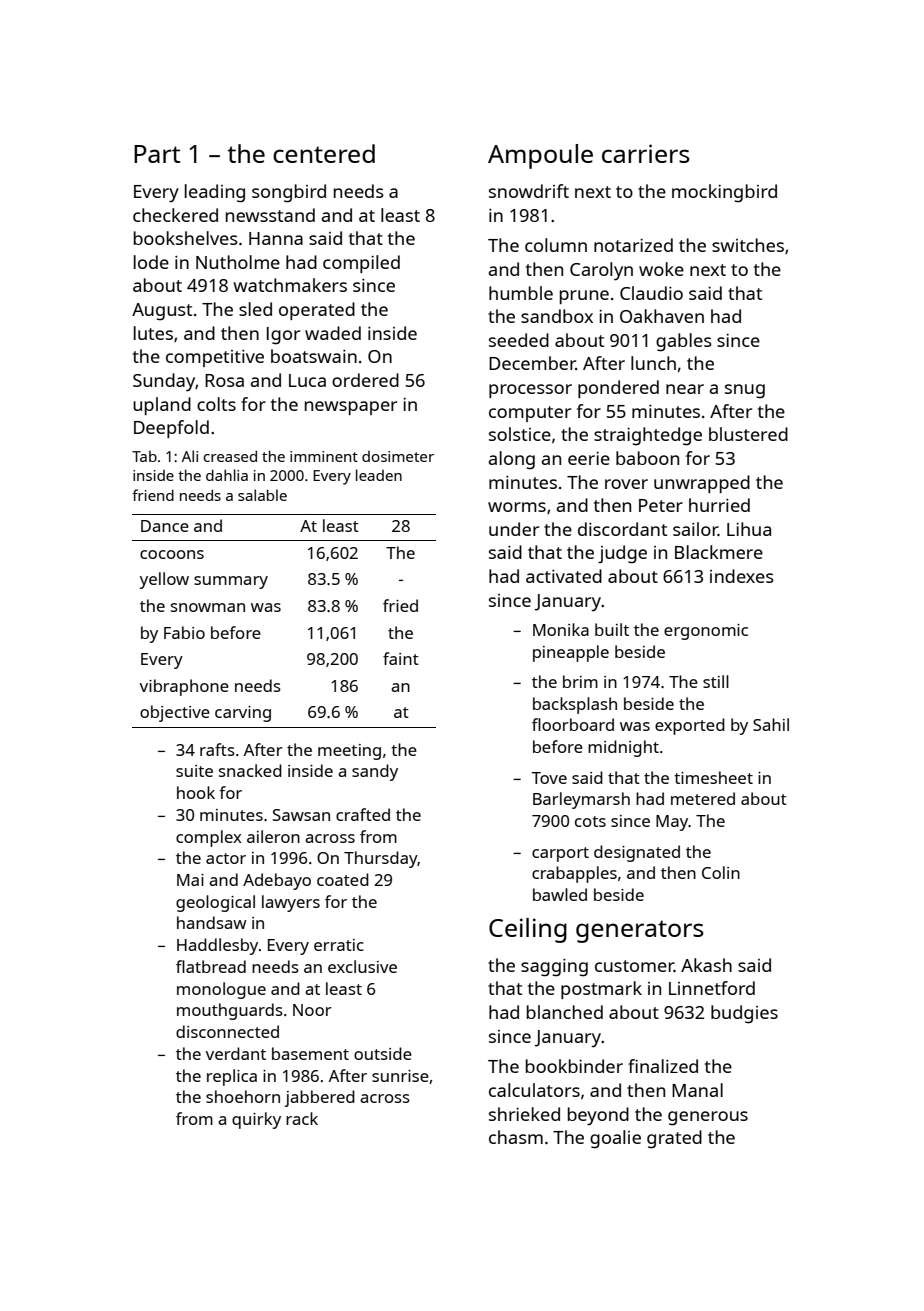 The height and width of the image is (1311, 924). Describe the element at coordinates (685, 389) in the image. I see `near` at that location.
